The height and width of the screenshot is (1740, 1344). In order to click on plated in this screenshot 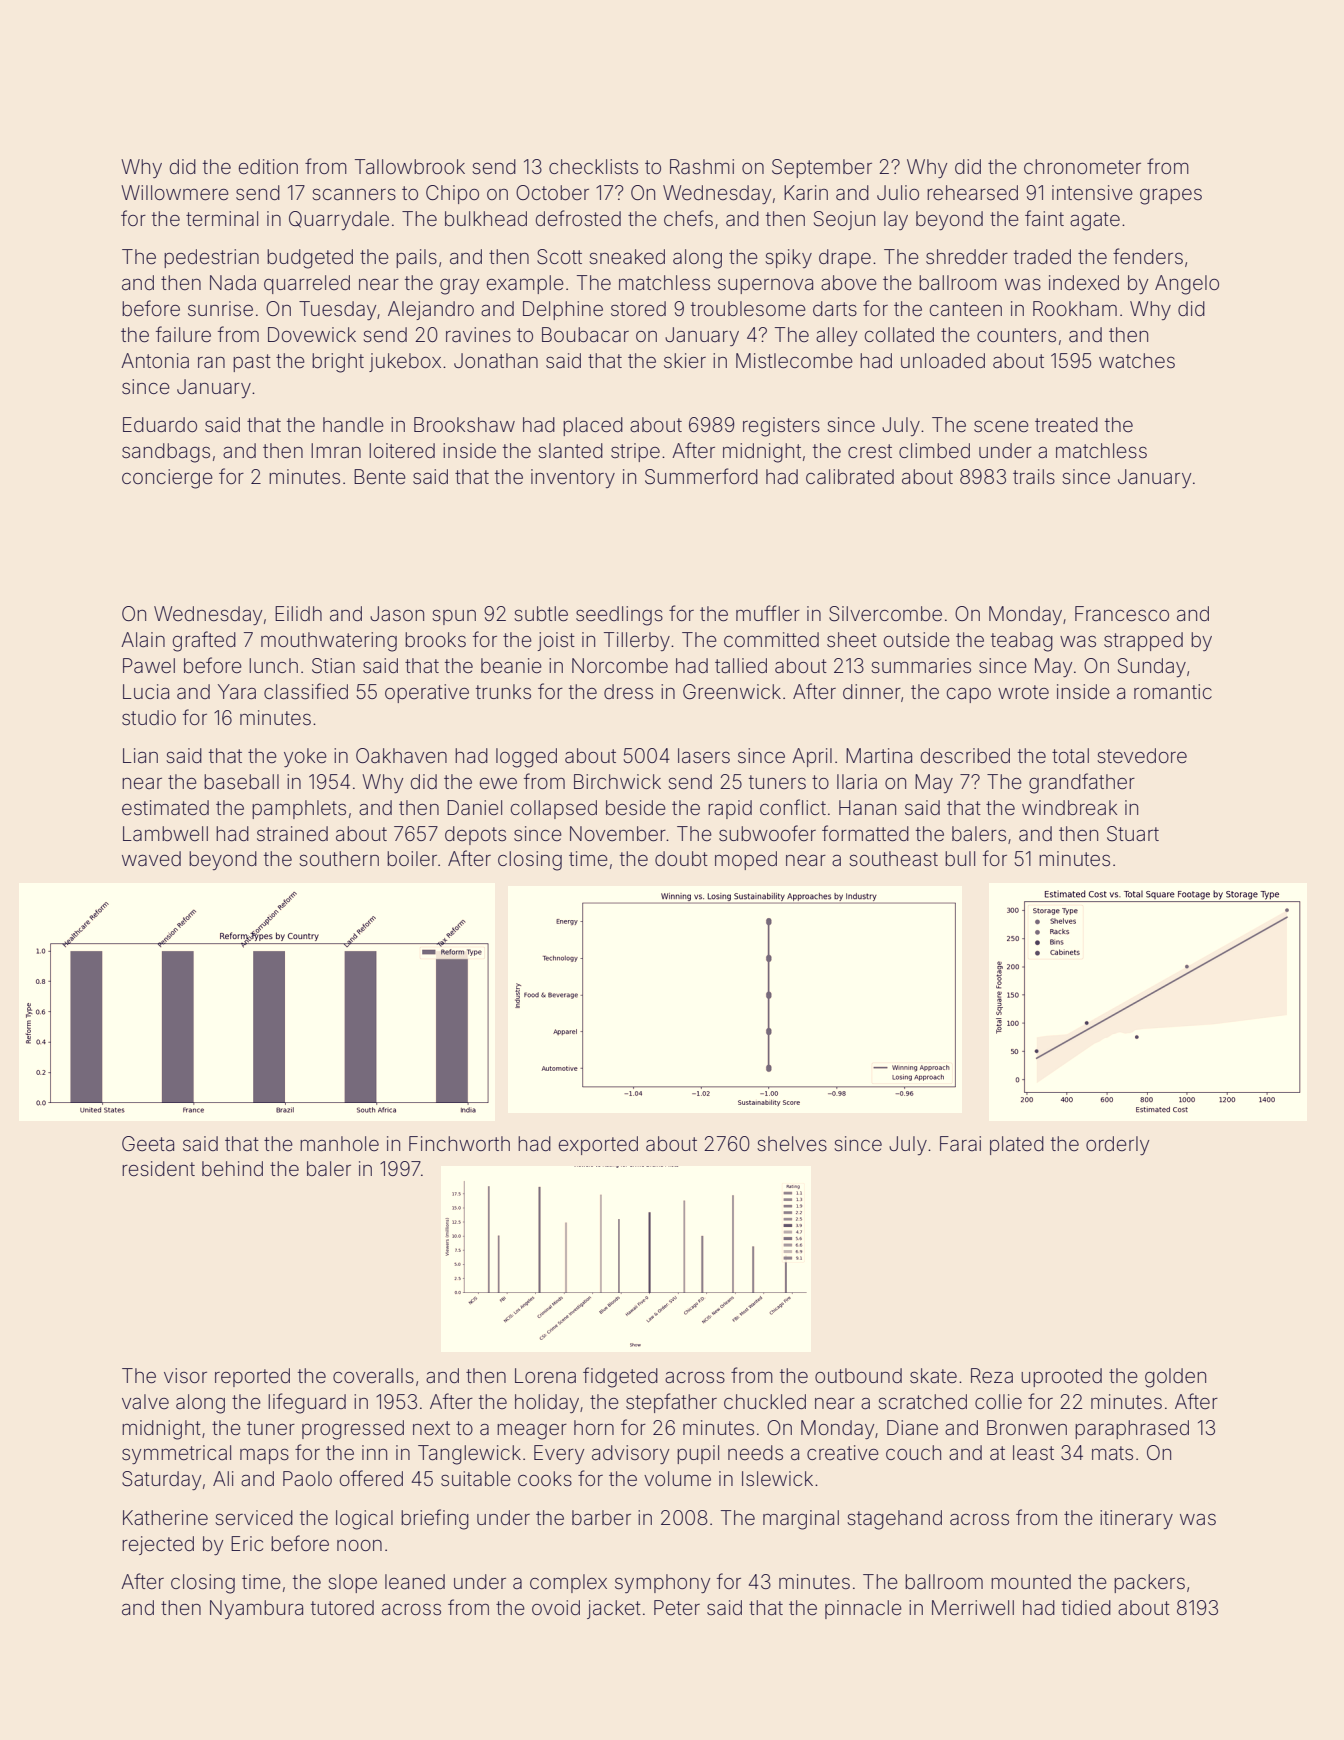, I will do `click(1017, 1145)`.
